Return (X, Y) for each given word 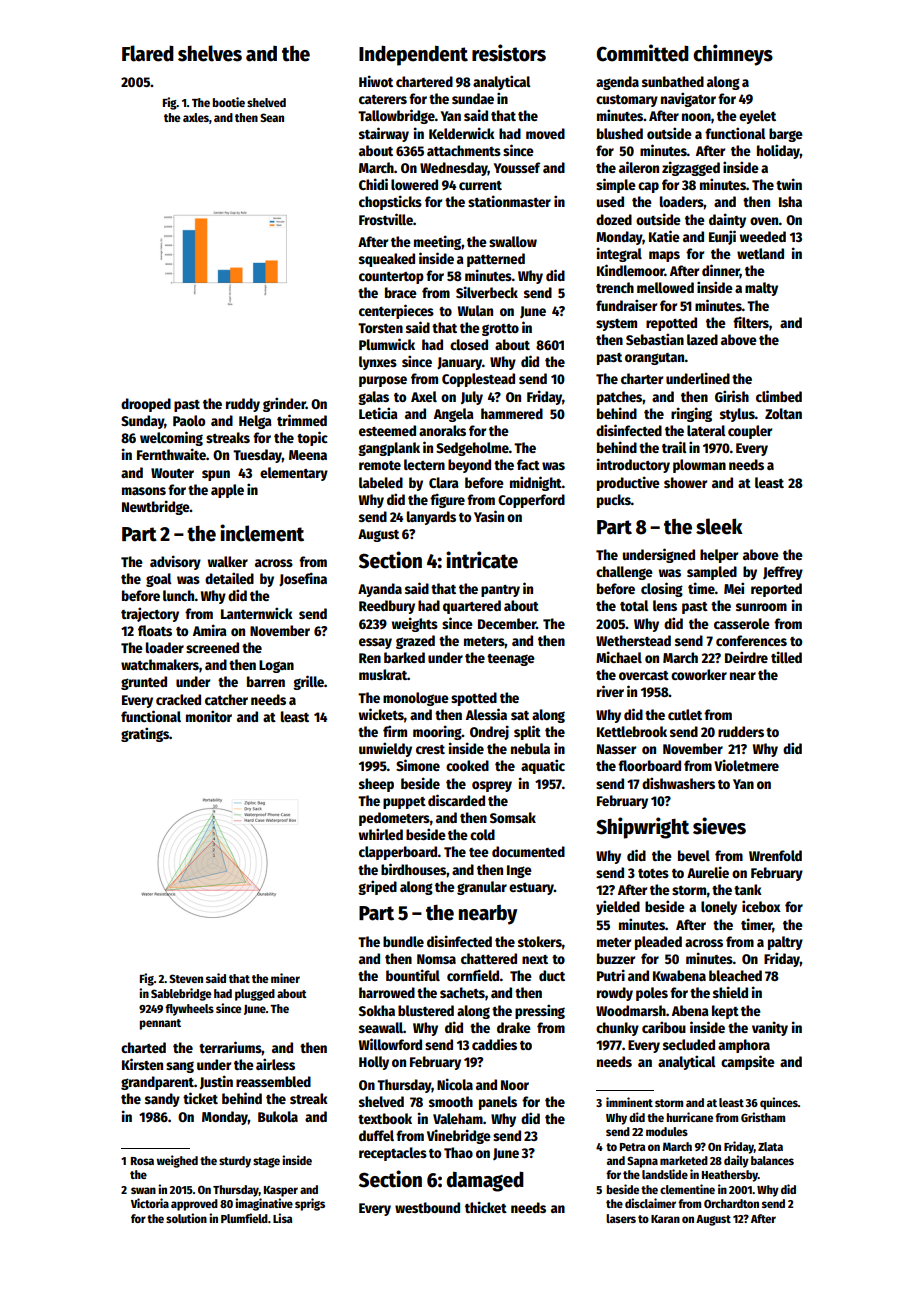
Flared (148, 53)
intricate (482, 560)
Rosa (142, 1161)
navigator (688, 99)
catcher (226, 699)
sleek (719, 526)
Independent (413, 55)
